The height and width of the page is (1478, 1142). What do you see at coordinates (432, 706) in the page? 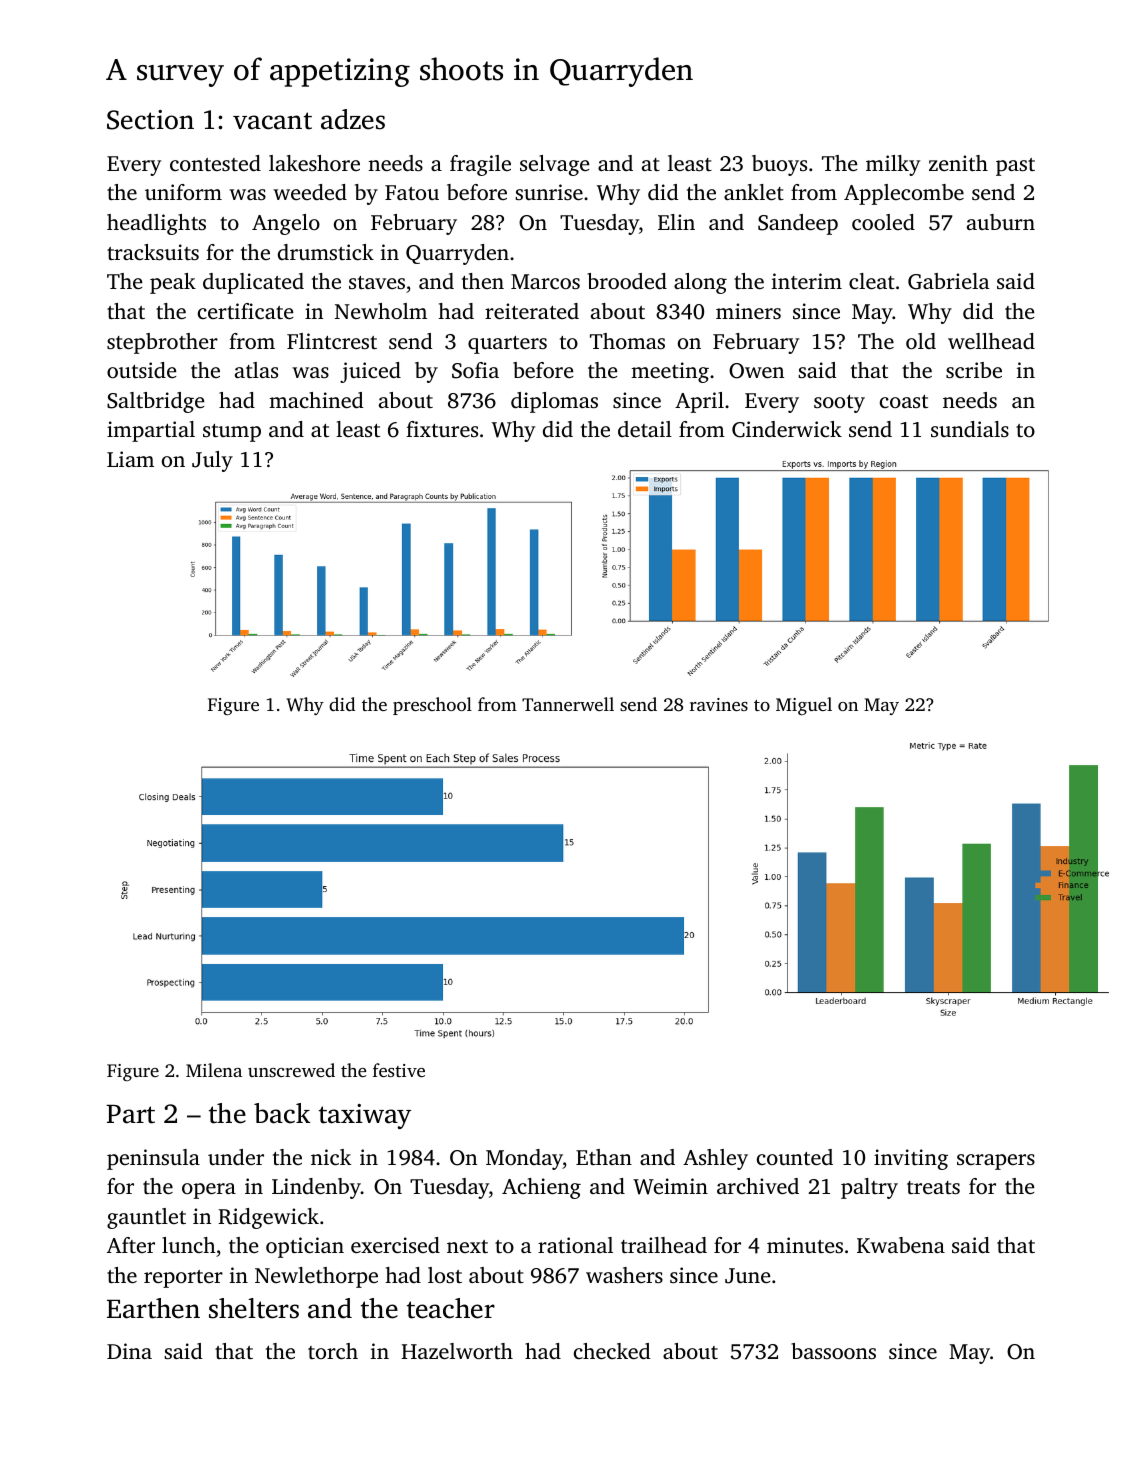
I see `preschool` at bounding box center [432, 706].
